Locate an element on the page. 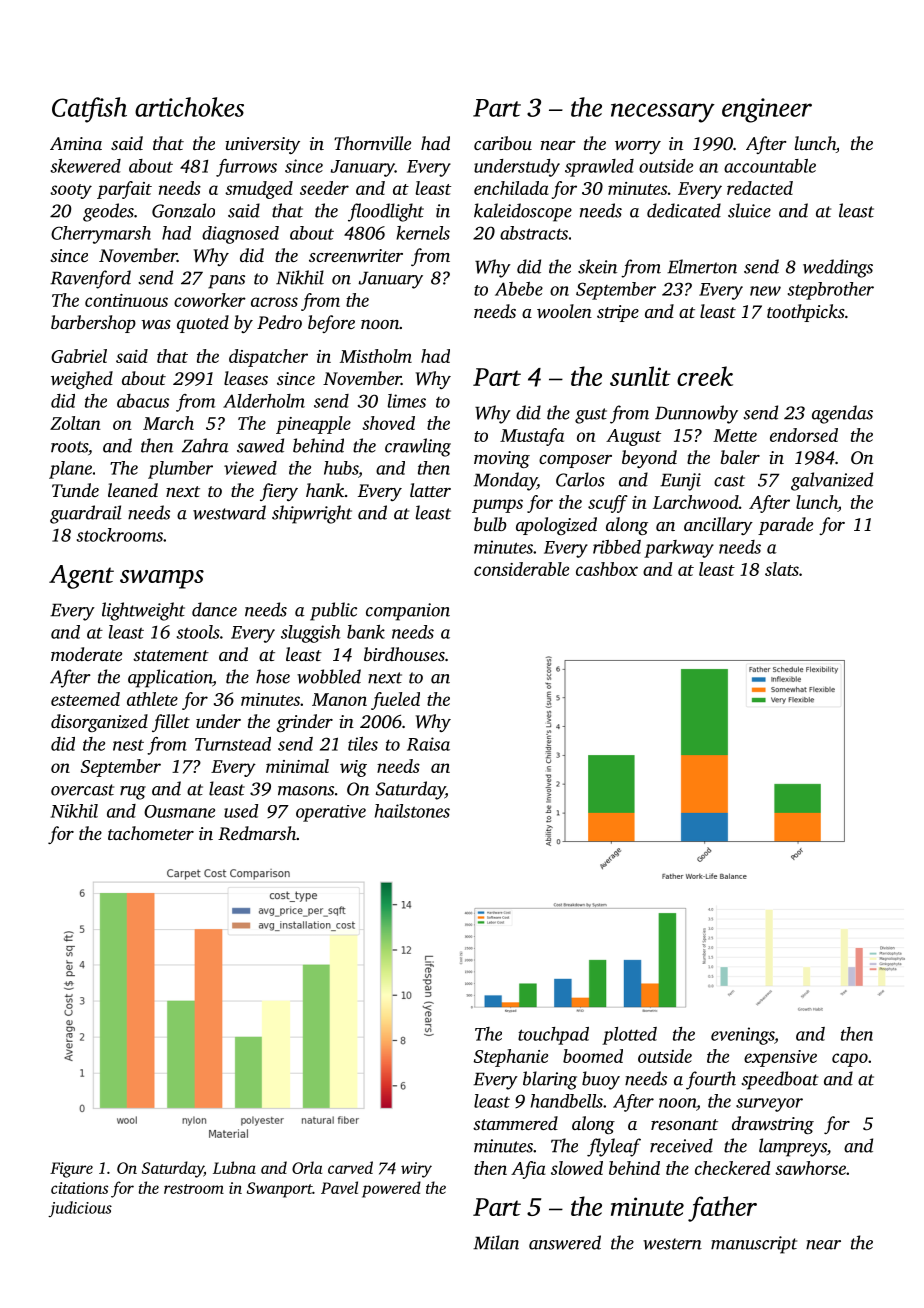 The image size is (924, 1308). moderate is located at coordinates (86, 654).
